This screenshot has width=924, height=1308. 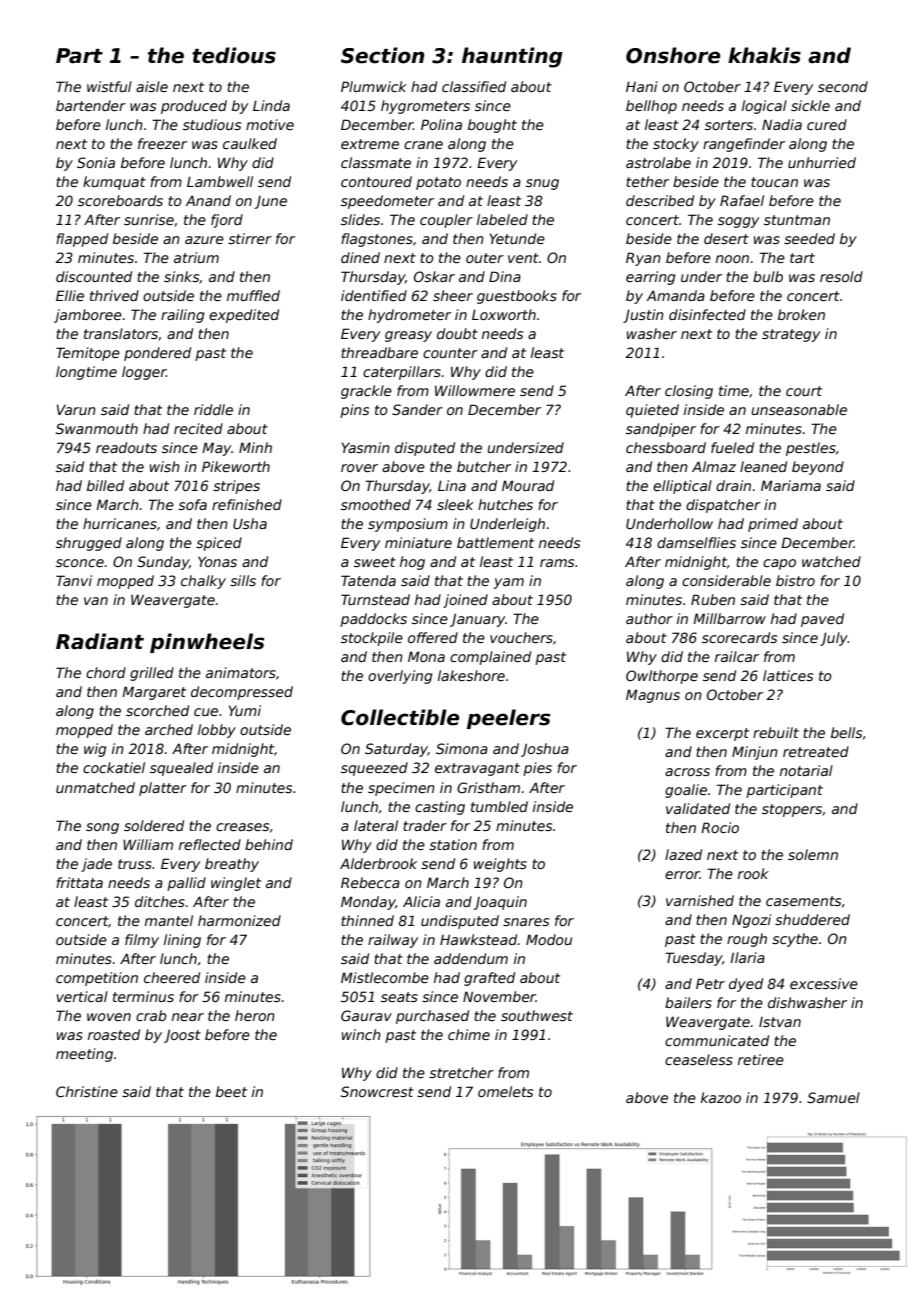 What do you see at coordinates (737, 656) in the screenshot?
I see `railcar` at bounding box center [737, 656].
